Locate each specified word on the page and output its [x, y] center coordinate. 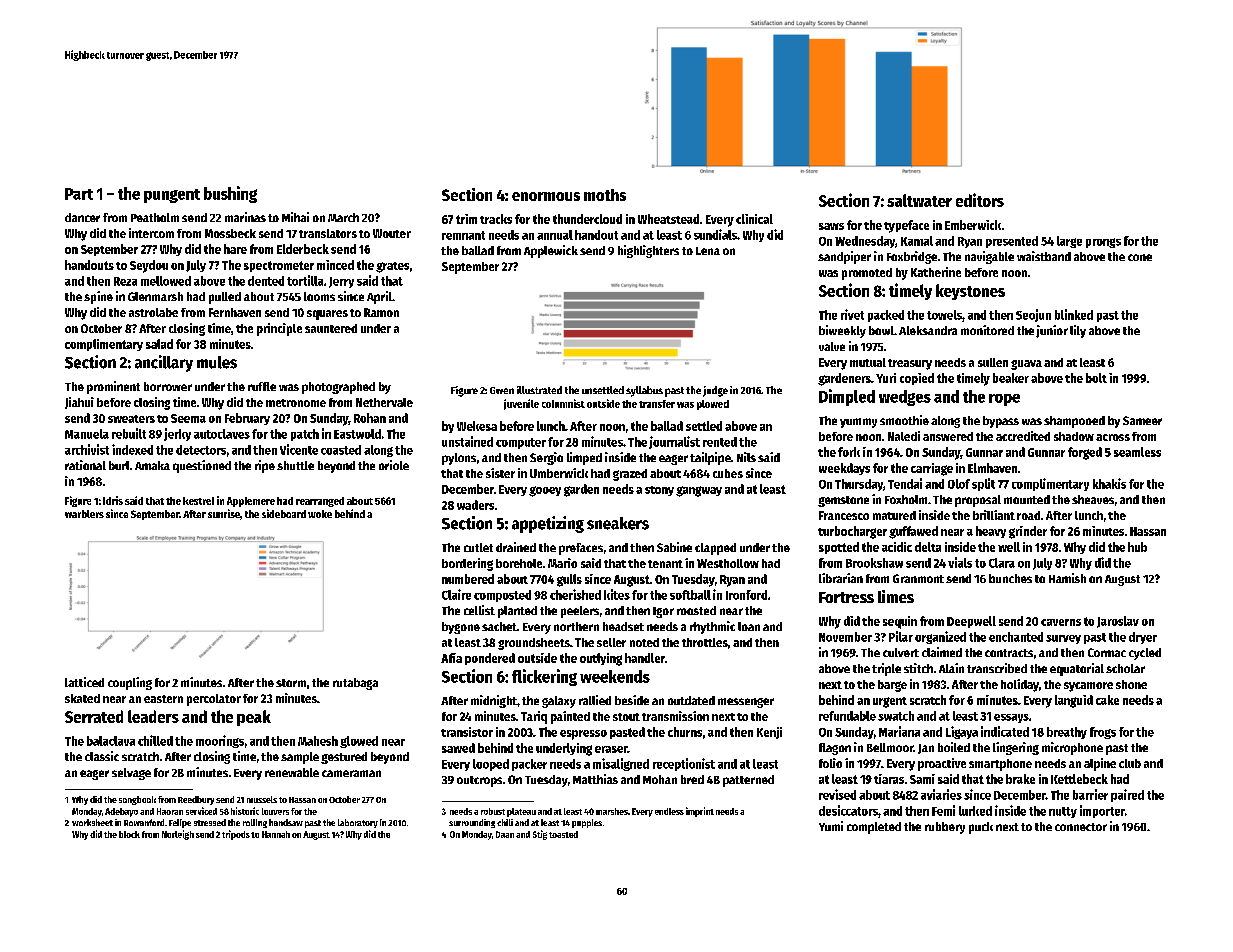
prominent [113, 387]
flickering [544, 677]
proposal [978, 501]
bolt [1096, 378]
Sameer [1142, 420]
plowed [713, 405]
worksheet [92, 822]
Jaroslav [1118, 622]
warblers [84, 514]
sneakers [618, 523]
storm [291, 683]
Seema [188, 418]
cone [1140, 257]
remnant [463, 235]
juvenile [521, 404]
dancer [82, 217]
